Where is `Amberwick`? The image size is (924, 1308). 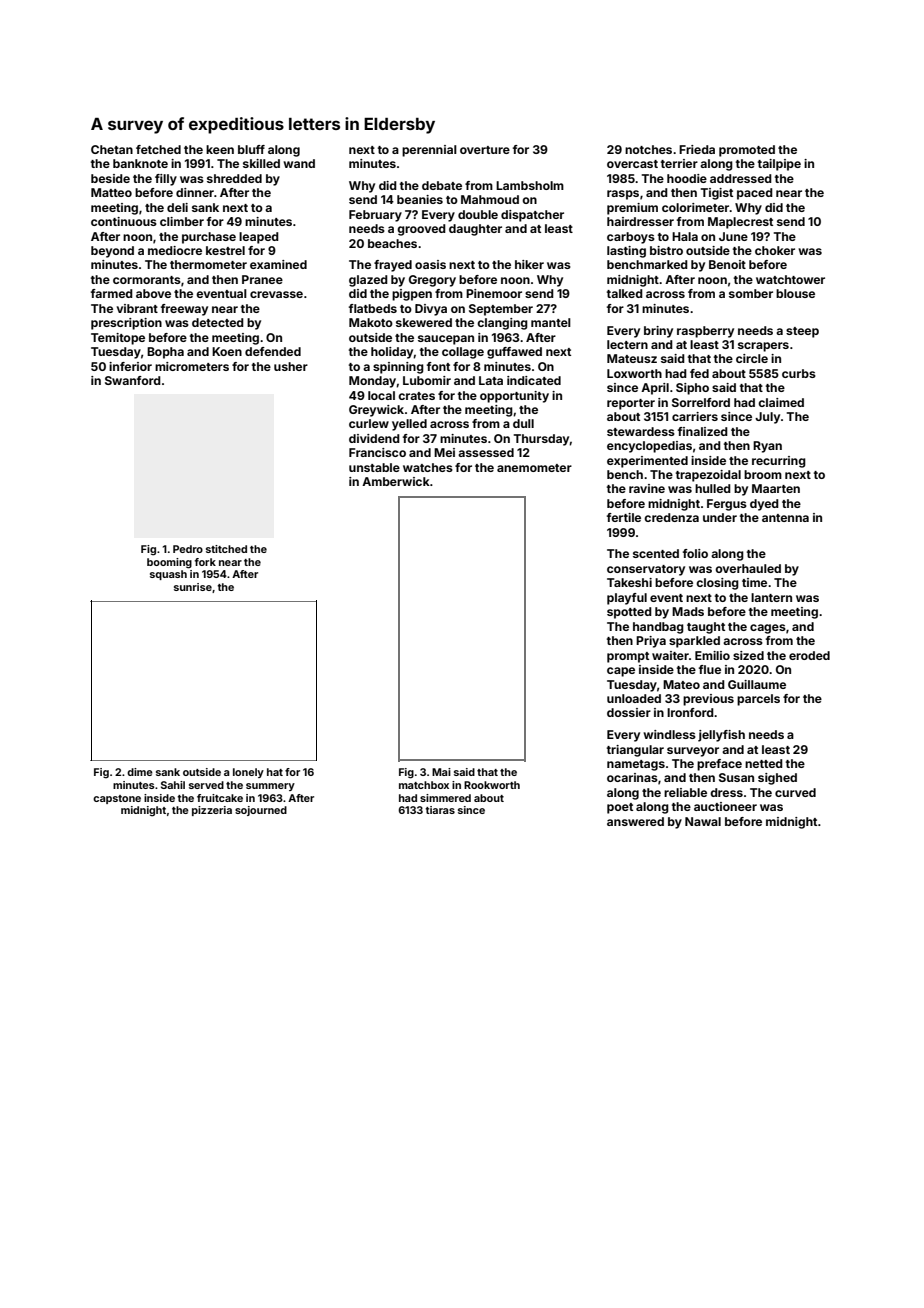 Amberwick is located at coordinates (396, 481).
